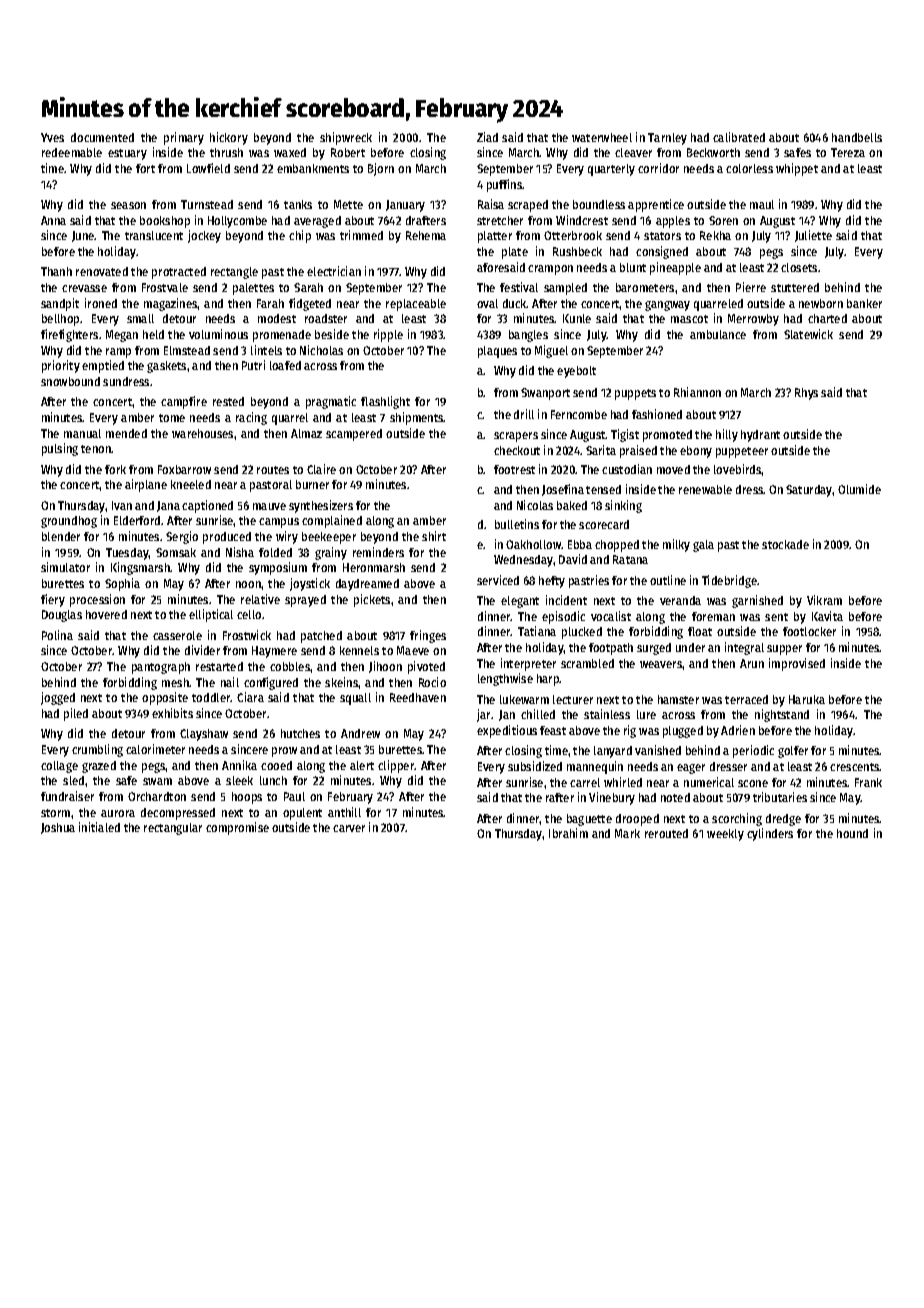 The height and width of the screenshot is (1308, 924). I want to click on stockade, so click(785, 544).
